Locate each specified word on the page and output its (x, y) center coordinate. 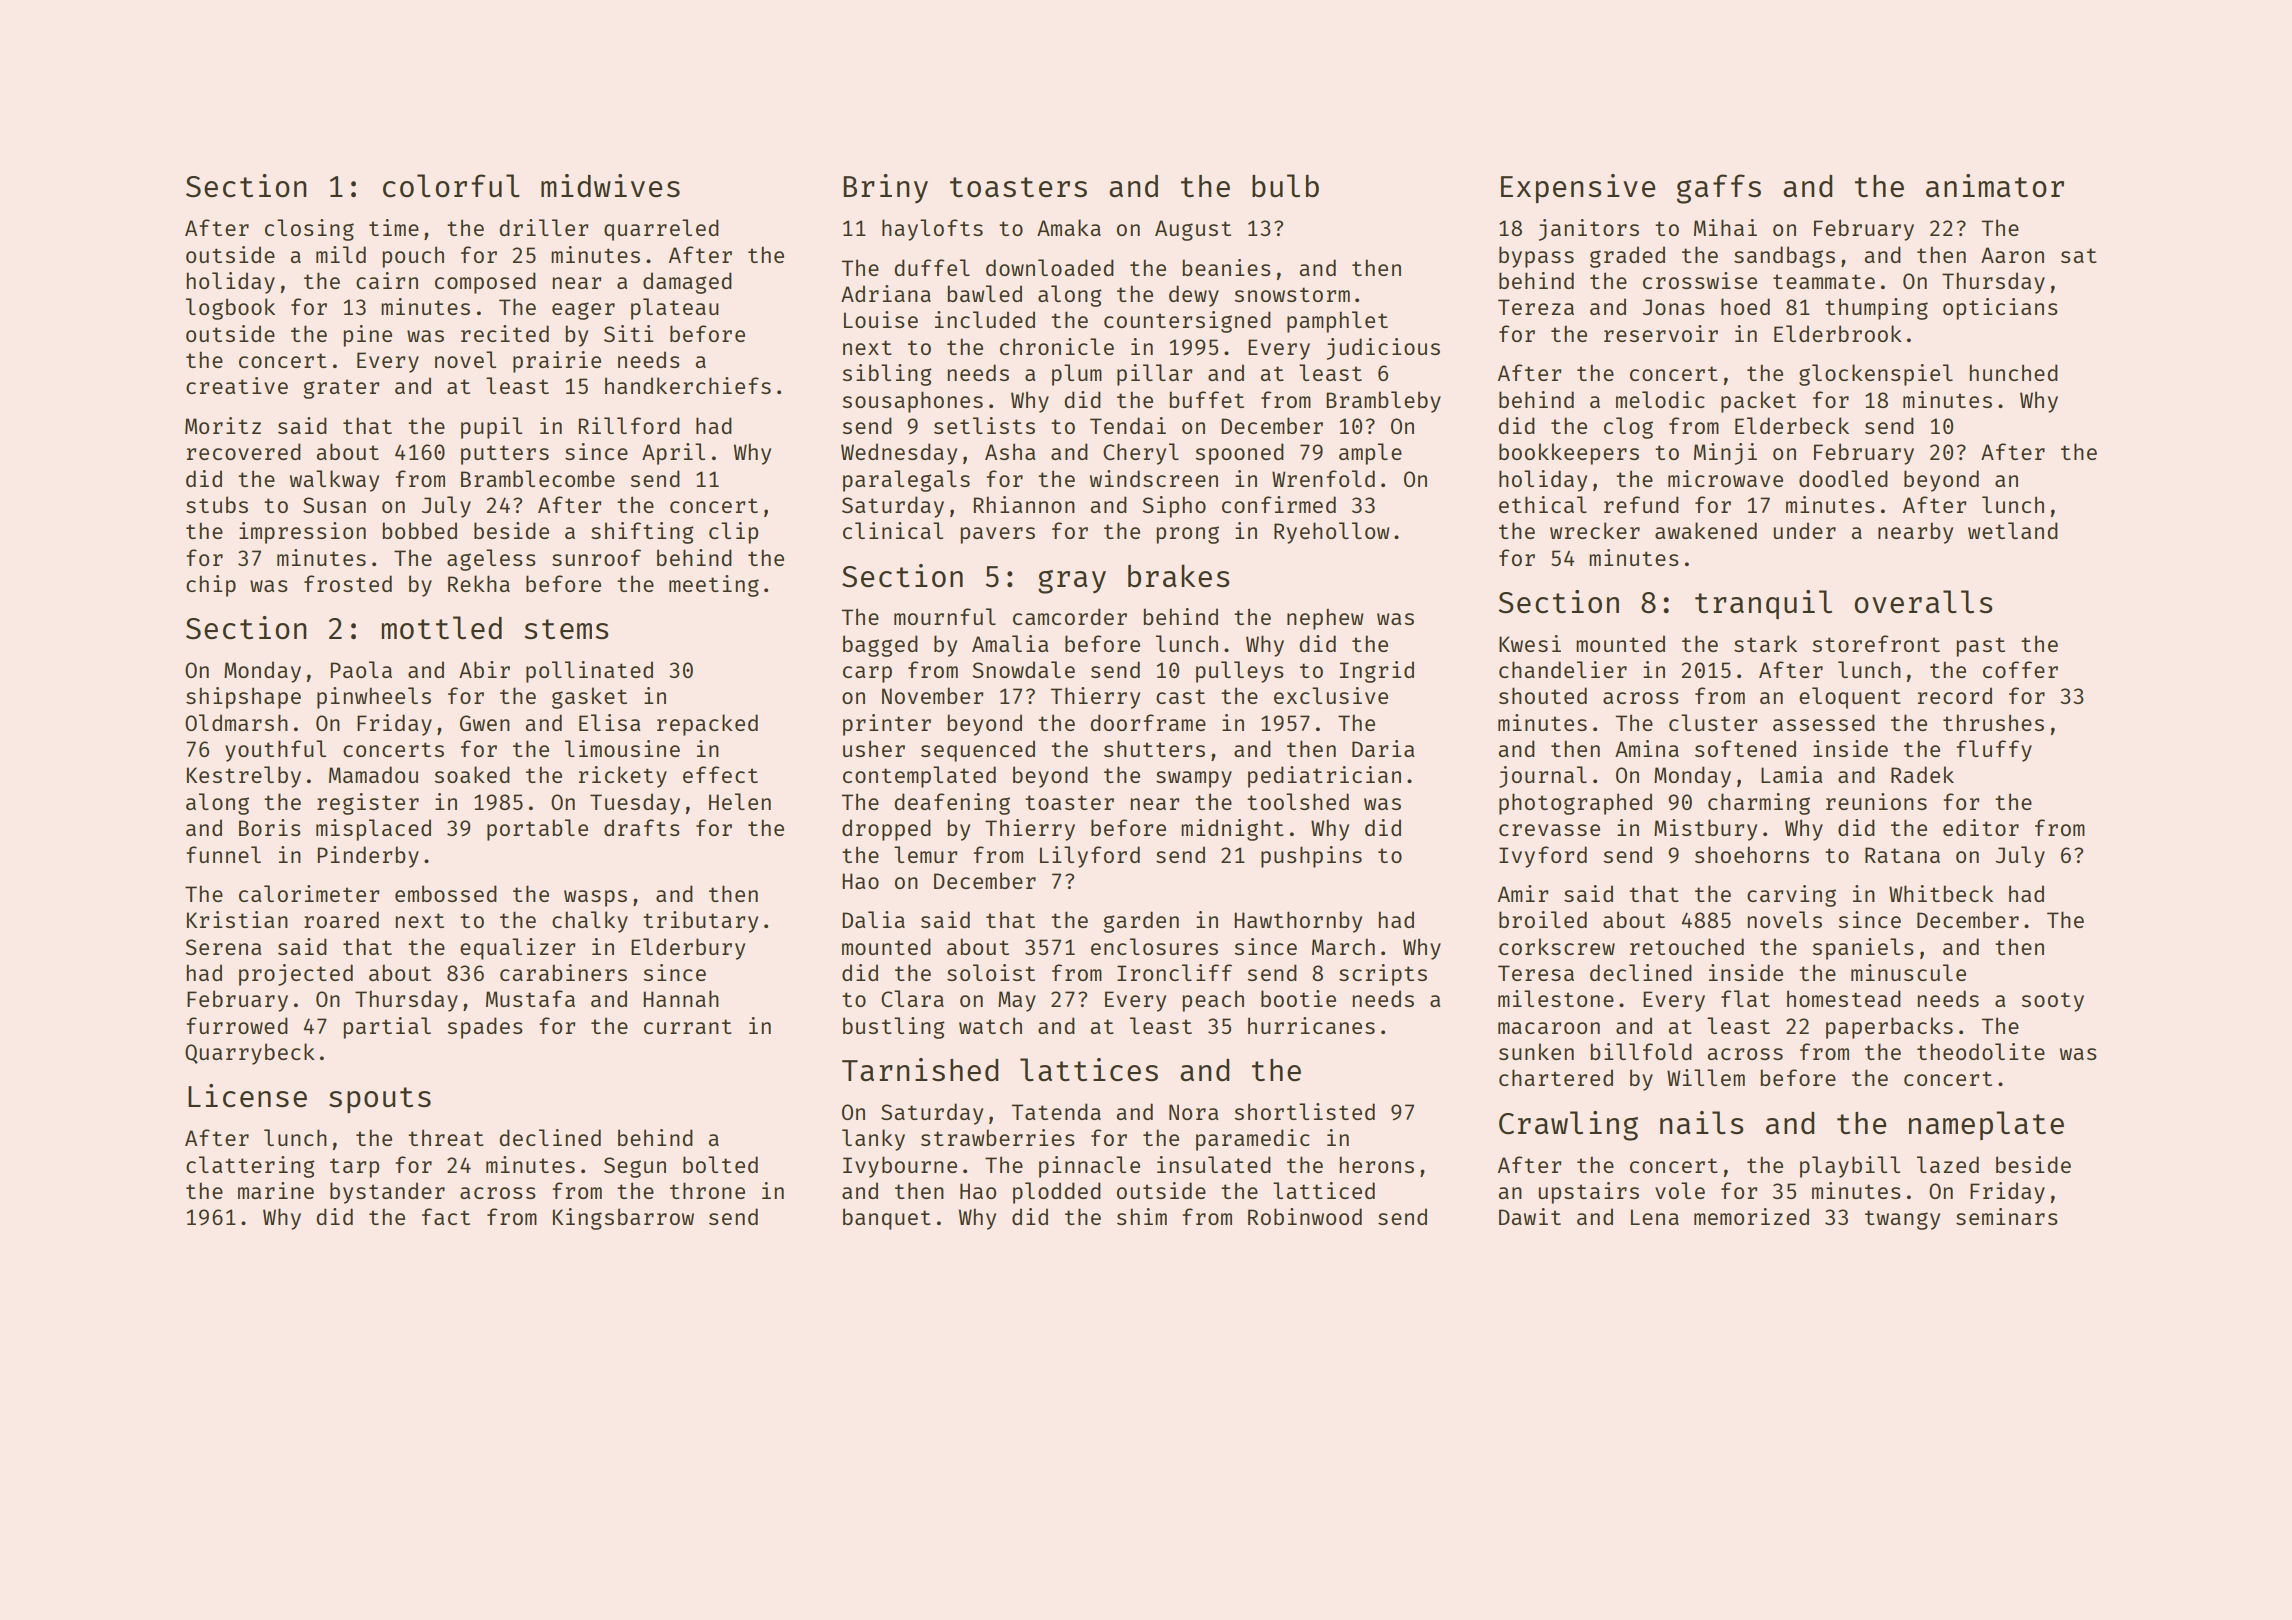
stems (567, 629)
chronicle (1057, 346)
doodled (1843, 478)
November (932, 695)
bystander (387, 1193)
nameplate (1986, 1125)
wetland (2013, 530)
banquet (887, 1219)
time (394, 227)
